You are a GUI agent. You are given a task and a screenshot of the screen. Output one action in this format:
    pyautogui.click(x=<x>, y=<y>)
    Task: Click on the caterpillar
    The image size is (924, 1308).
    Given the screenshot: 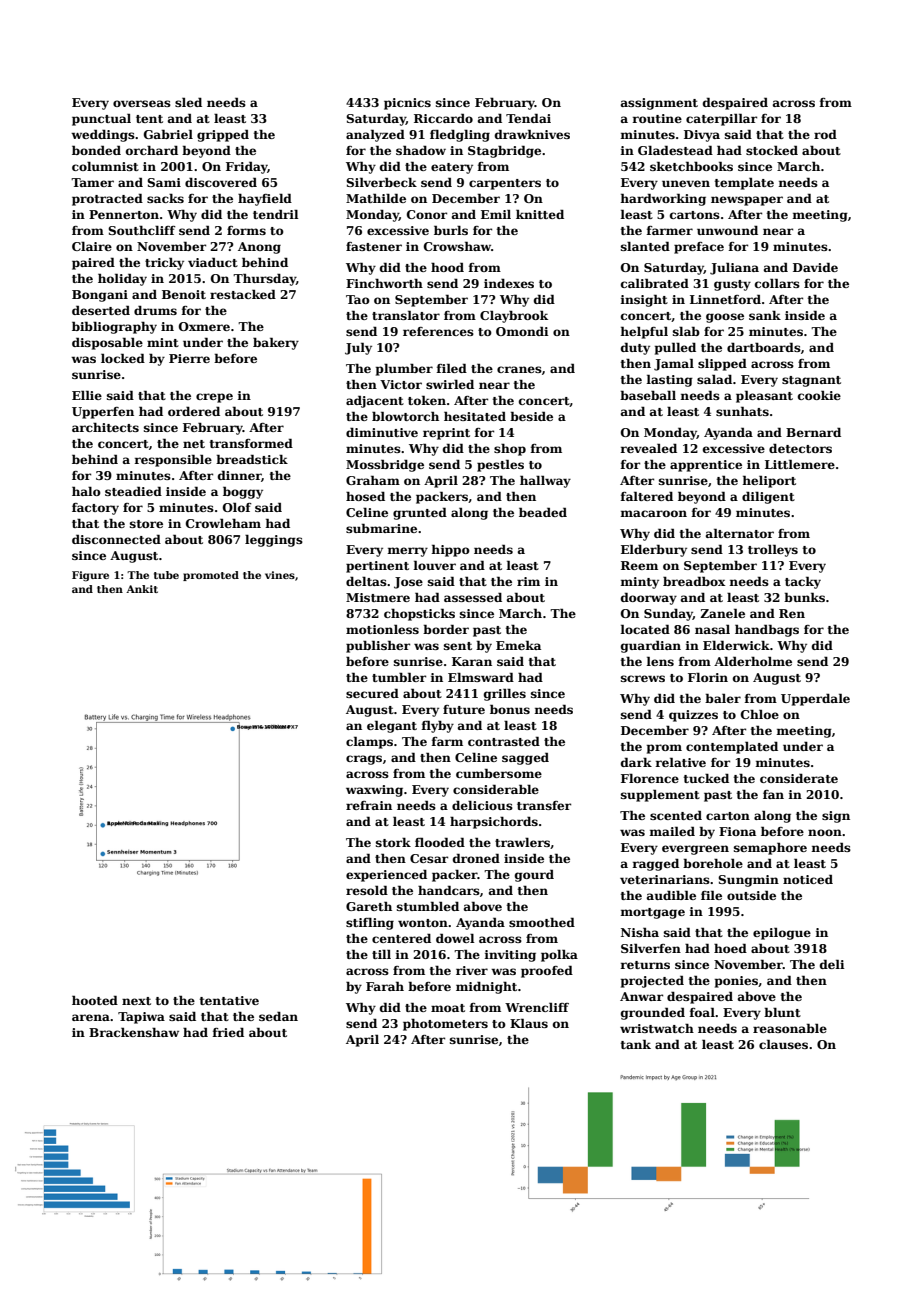 What is the action you would take?
    pyautogui.click(x=721, y=119)
